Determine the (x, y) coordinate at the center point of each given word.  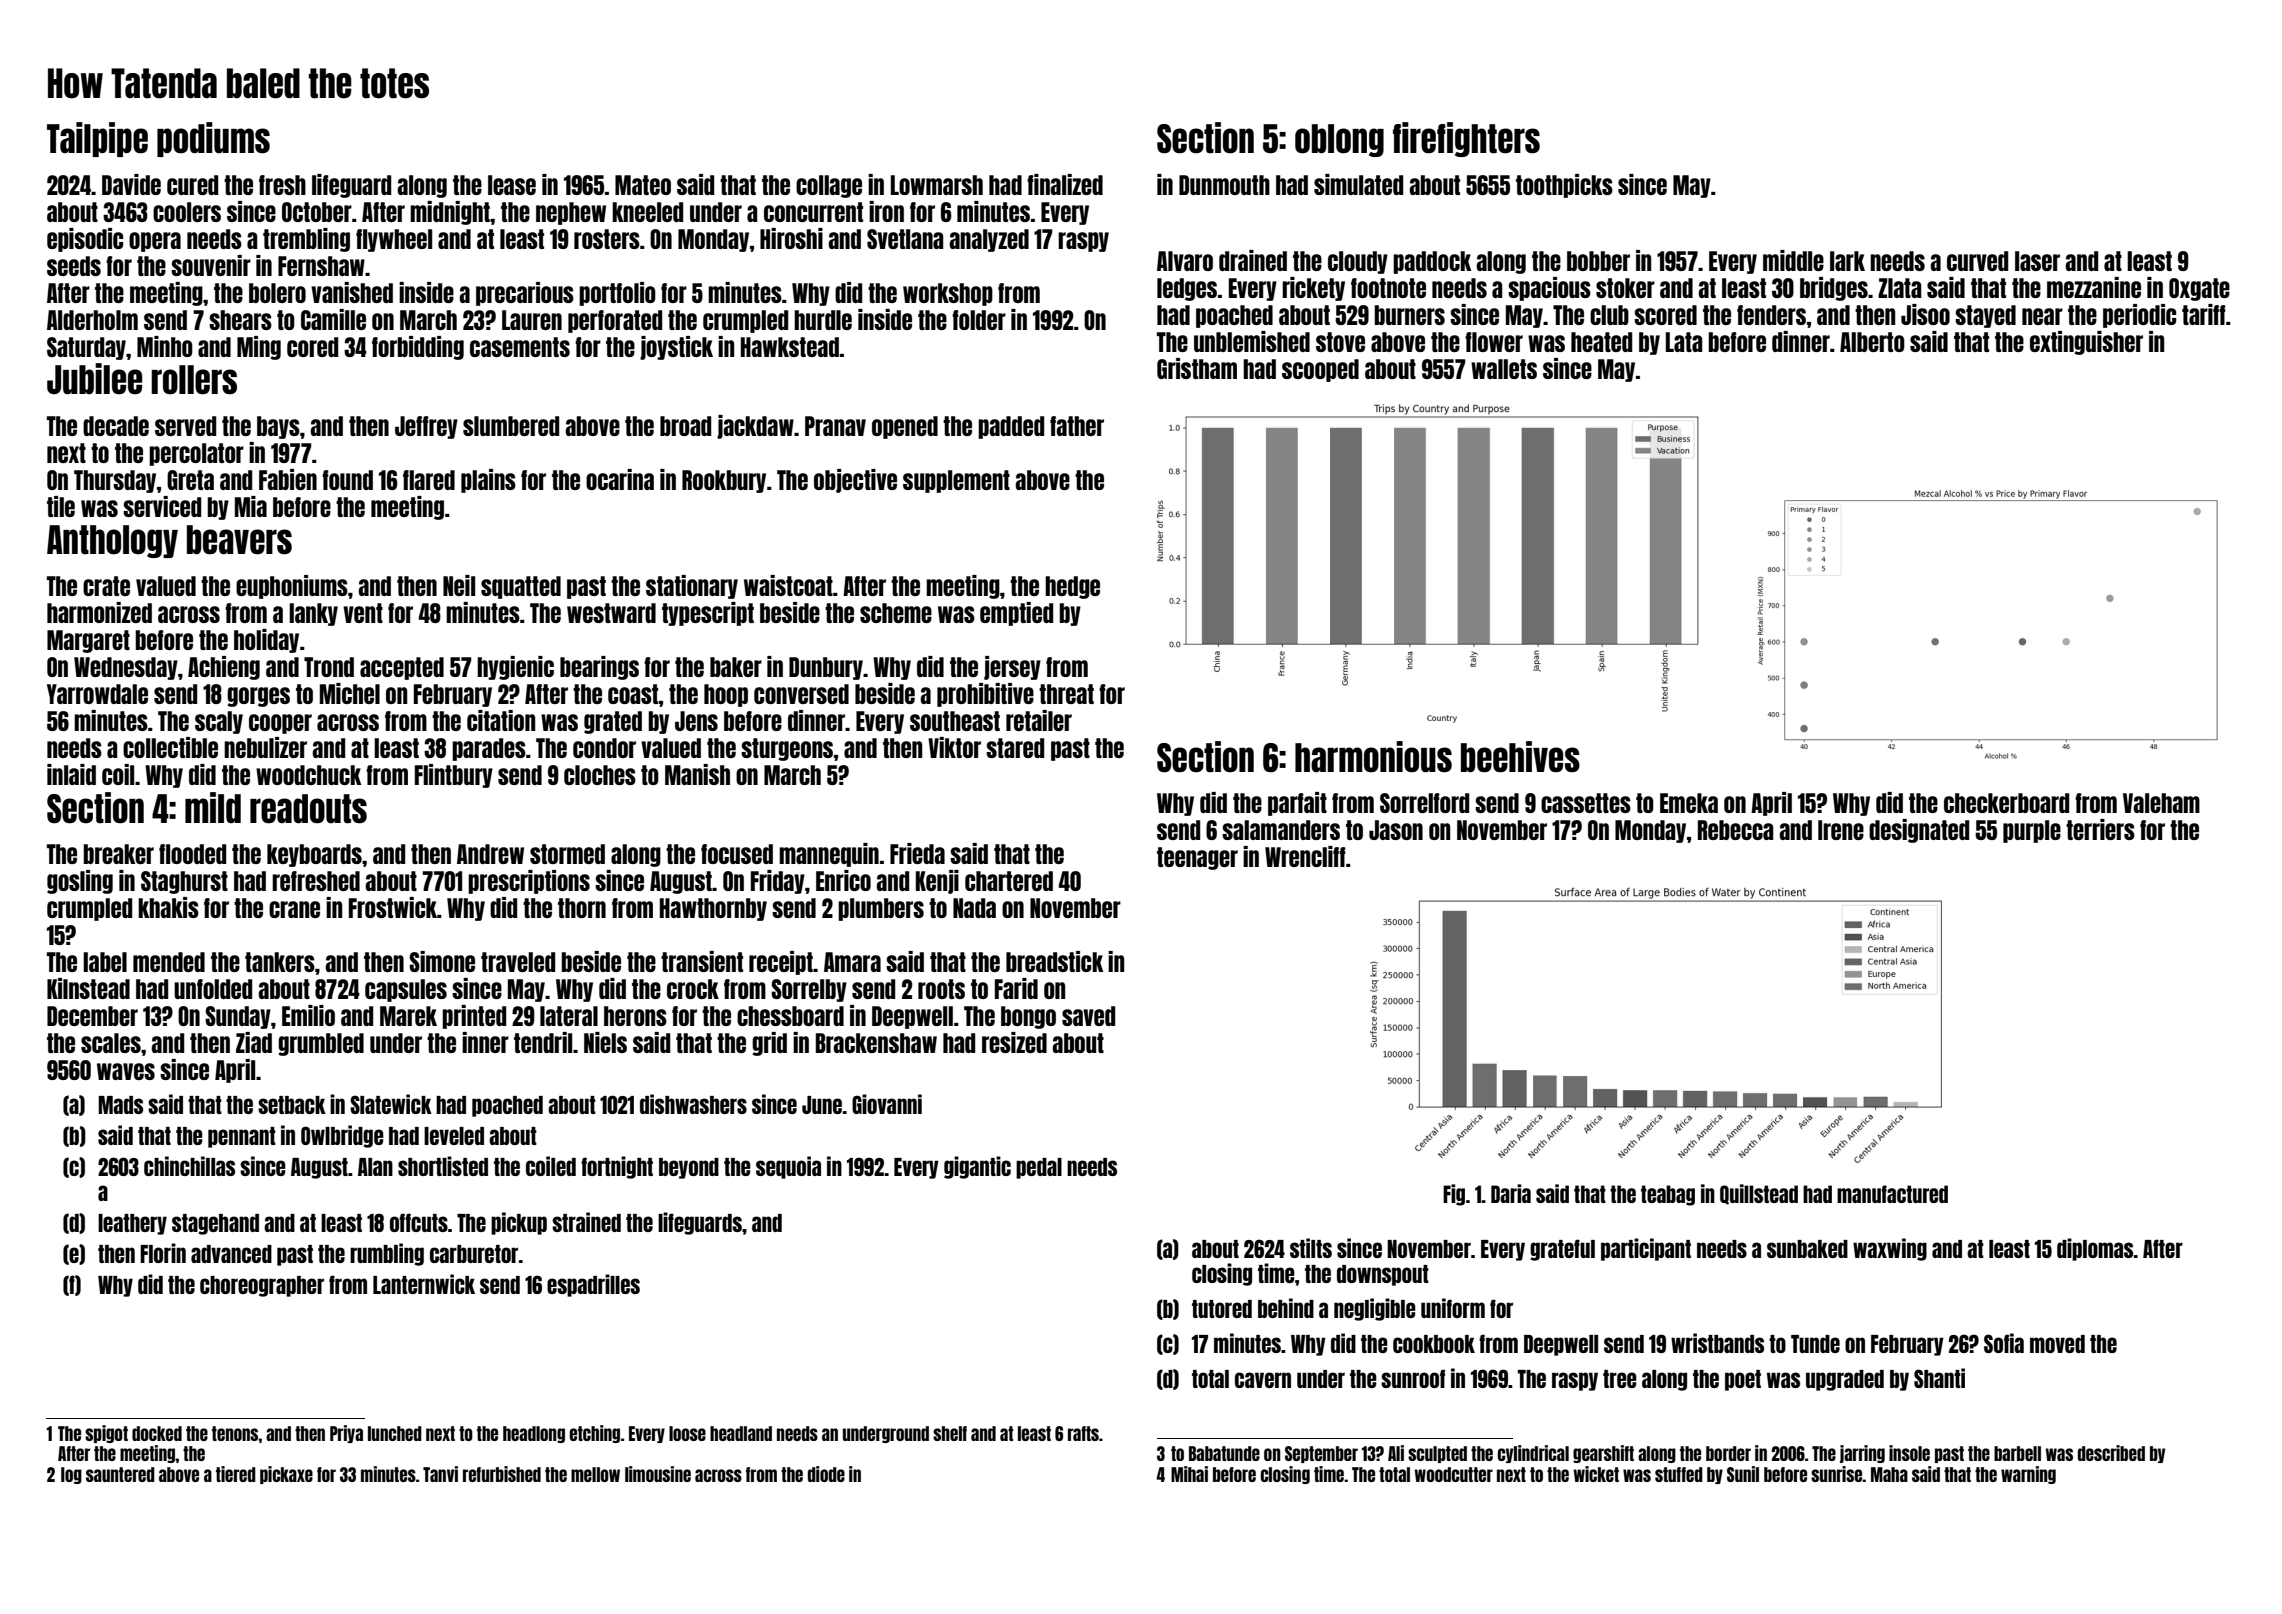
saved (1088, 1016)
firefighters (1466, 139)
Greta (190, 480)
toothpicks (1564, 186)
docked (157, 1433)
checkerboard (2006, 803)
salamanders (1281, 830)
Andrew (490, 854)
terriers (2100, 829)
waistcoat (788, 585)
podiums (213, 139)
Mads (120, 1105)
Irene (1841, 830)
